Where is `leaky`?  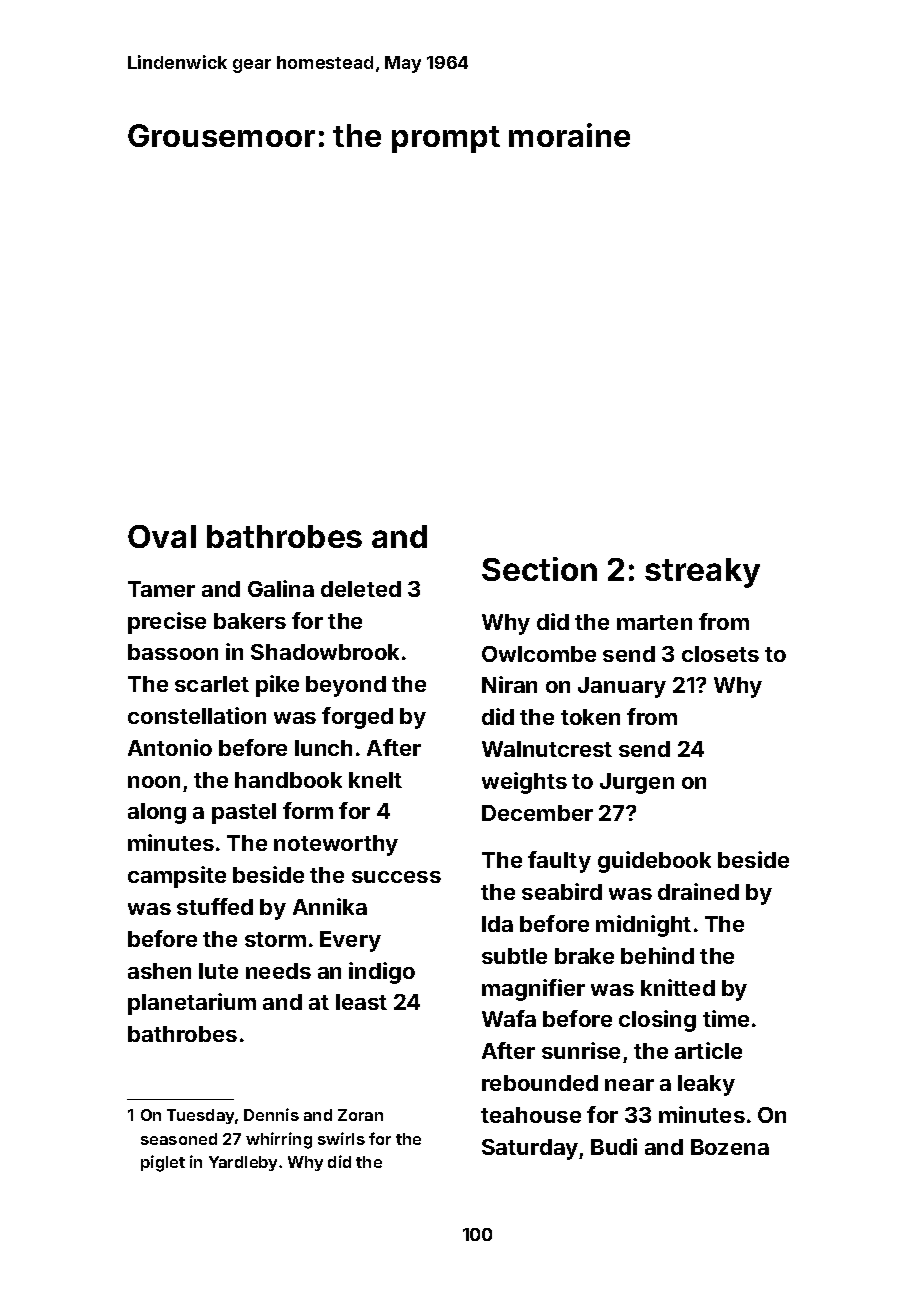
leaky is located at coordinates (706, 1085).
